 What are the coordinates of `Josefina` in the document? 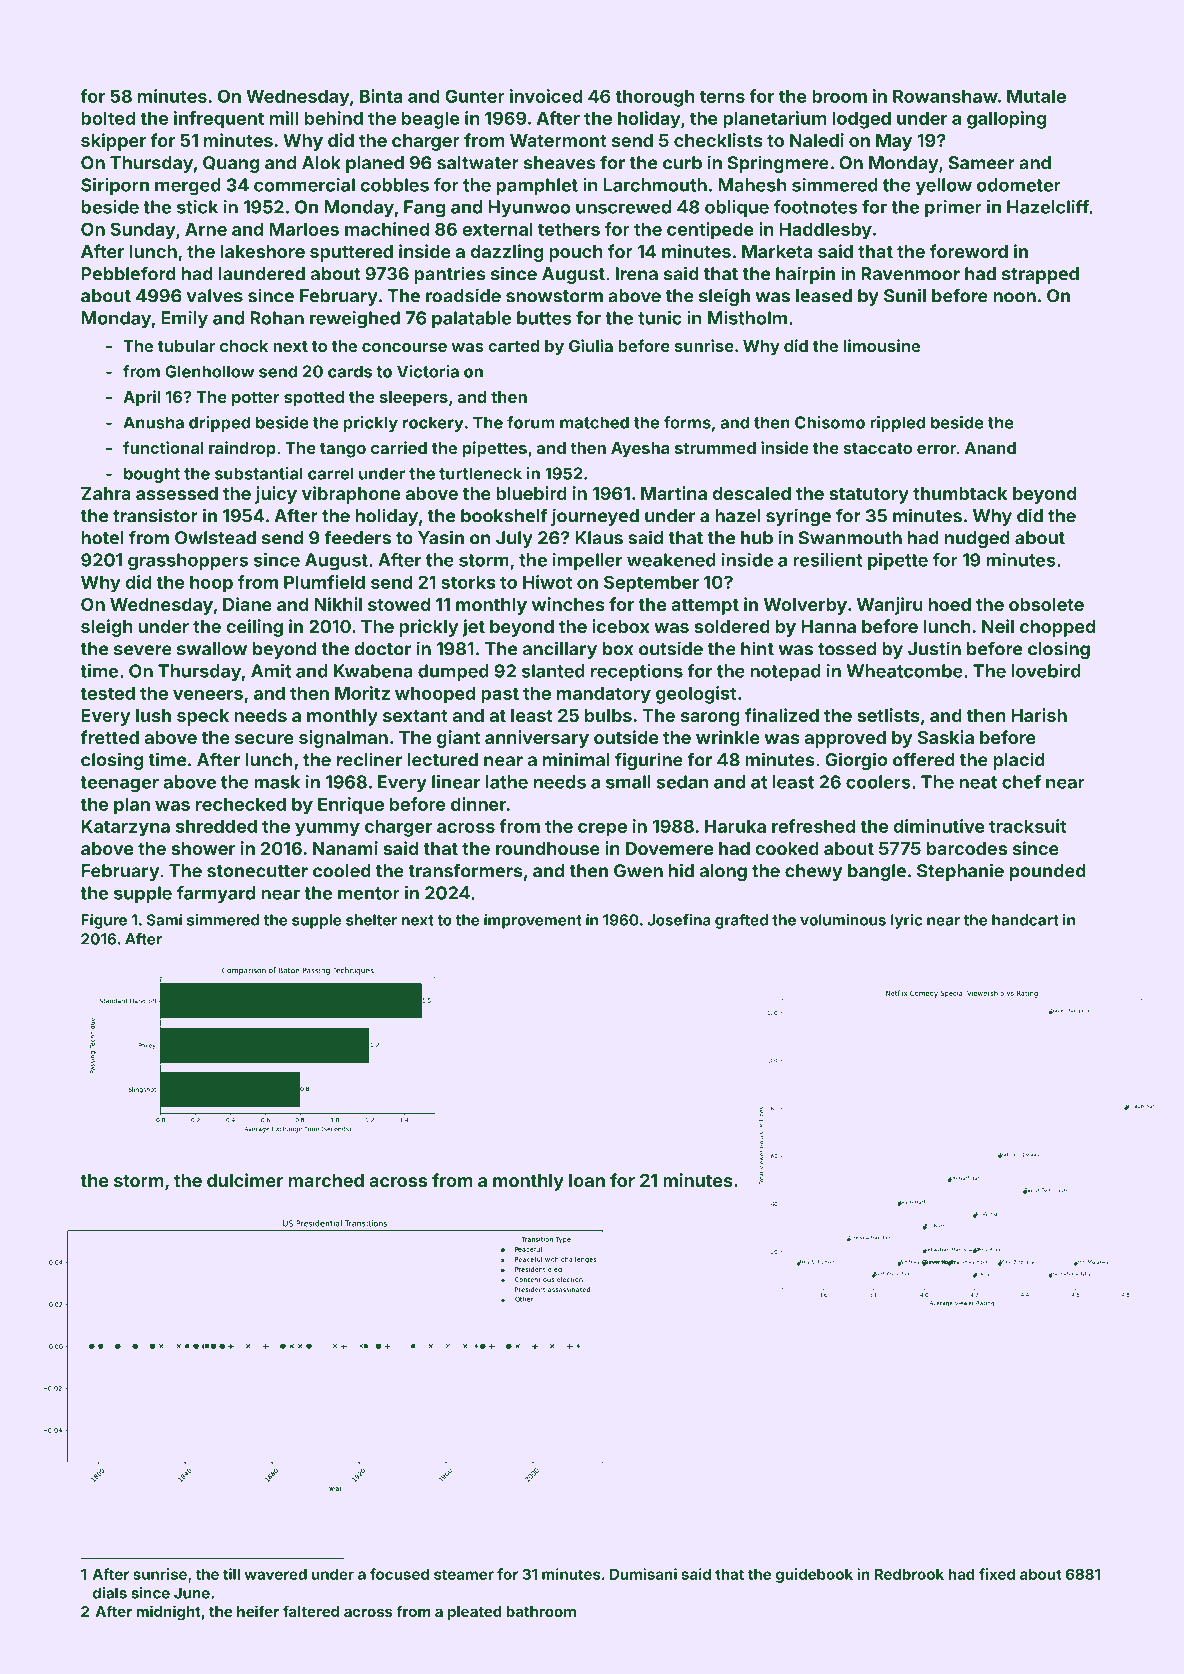 It's located at (679, 920).
